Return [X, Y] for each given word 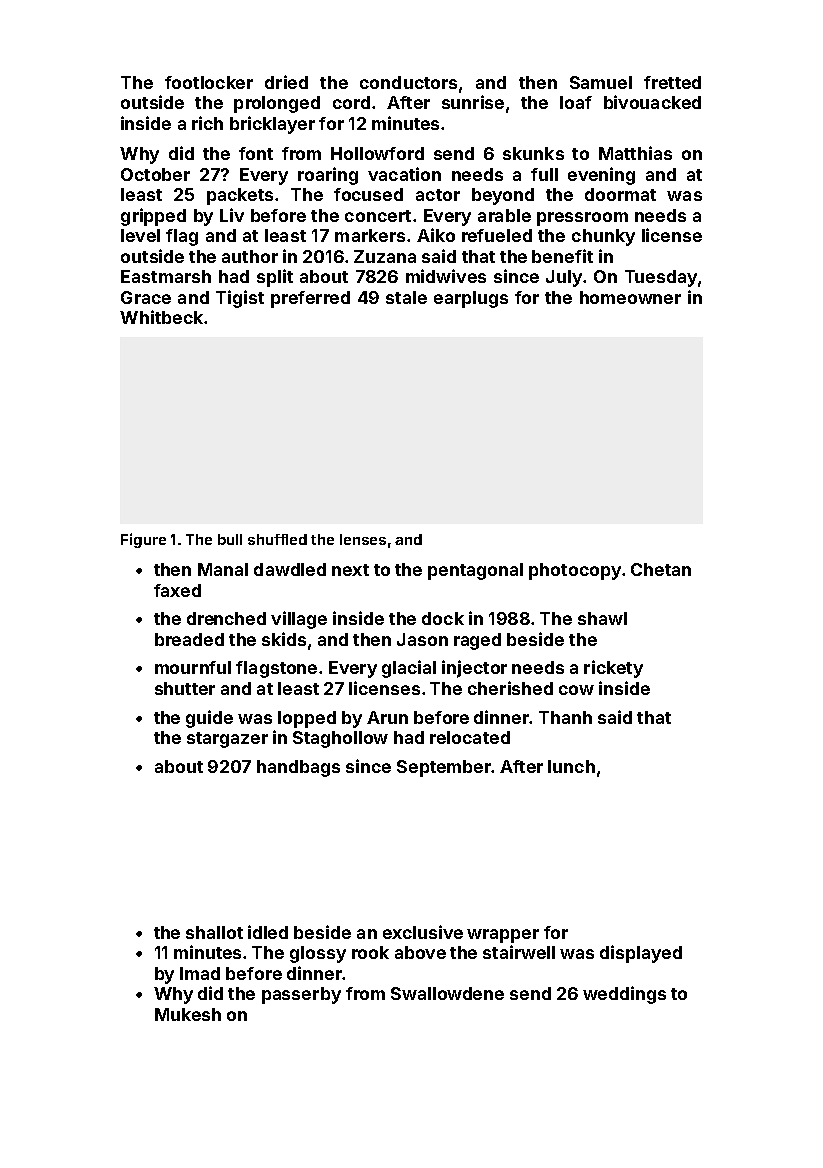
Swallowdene [447, 993]
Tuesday [661, 278]
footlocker [209, 82]
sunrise [473, 102]
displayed [641, 954]
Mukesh [188, 1014]
